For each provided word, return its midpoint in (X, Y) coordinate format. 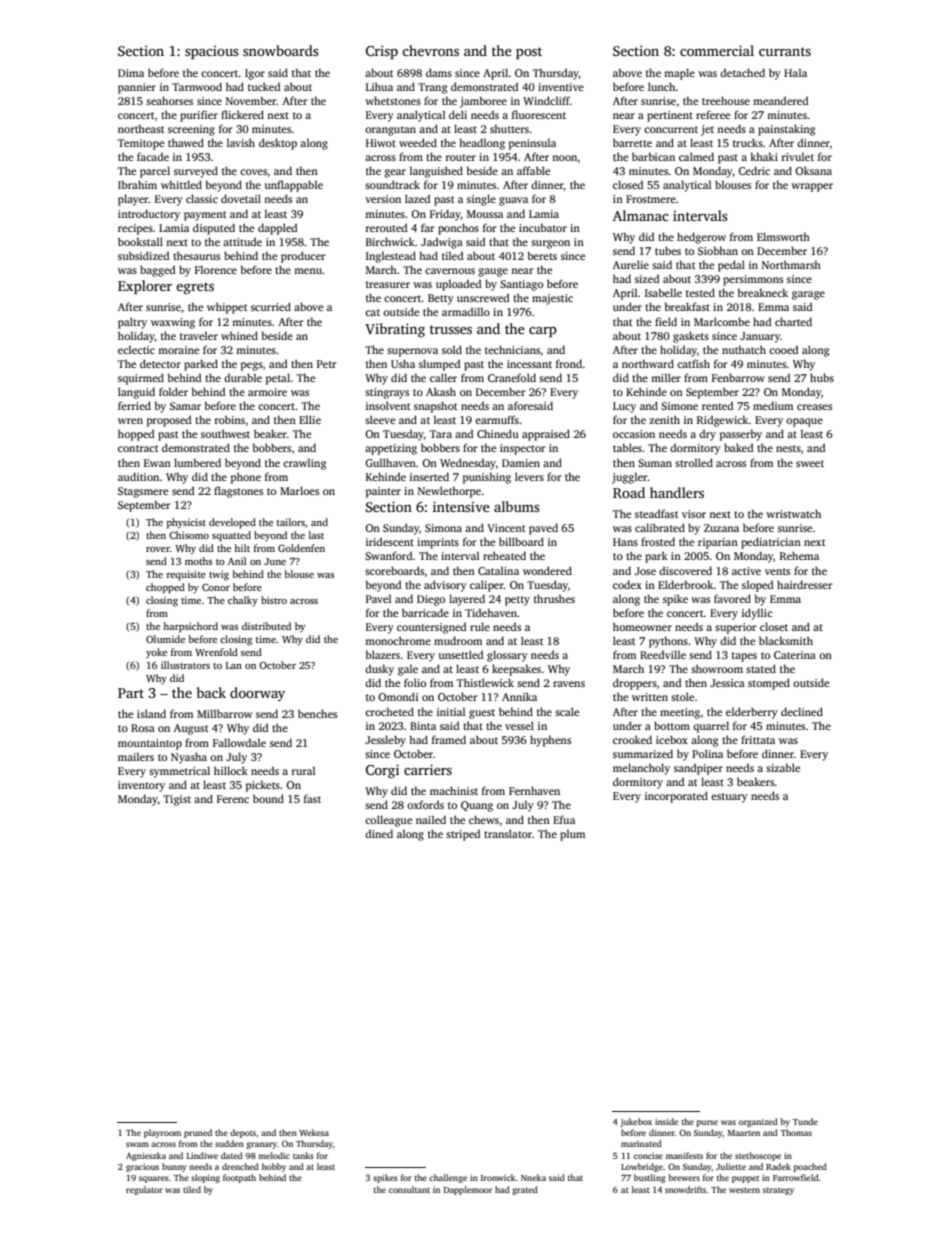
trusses (451, 329)
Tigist (177, 800)
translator (508, 833)
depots (243, 1133)
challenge (448, 1178)
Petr (327, 364)
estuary (729, 798)
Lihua (379, 86)
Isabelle (663, 292)
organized (758, 1122)
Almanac (640, 215)
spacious (212, 52)
